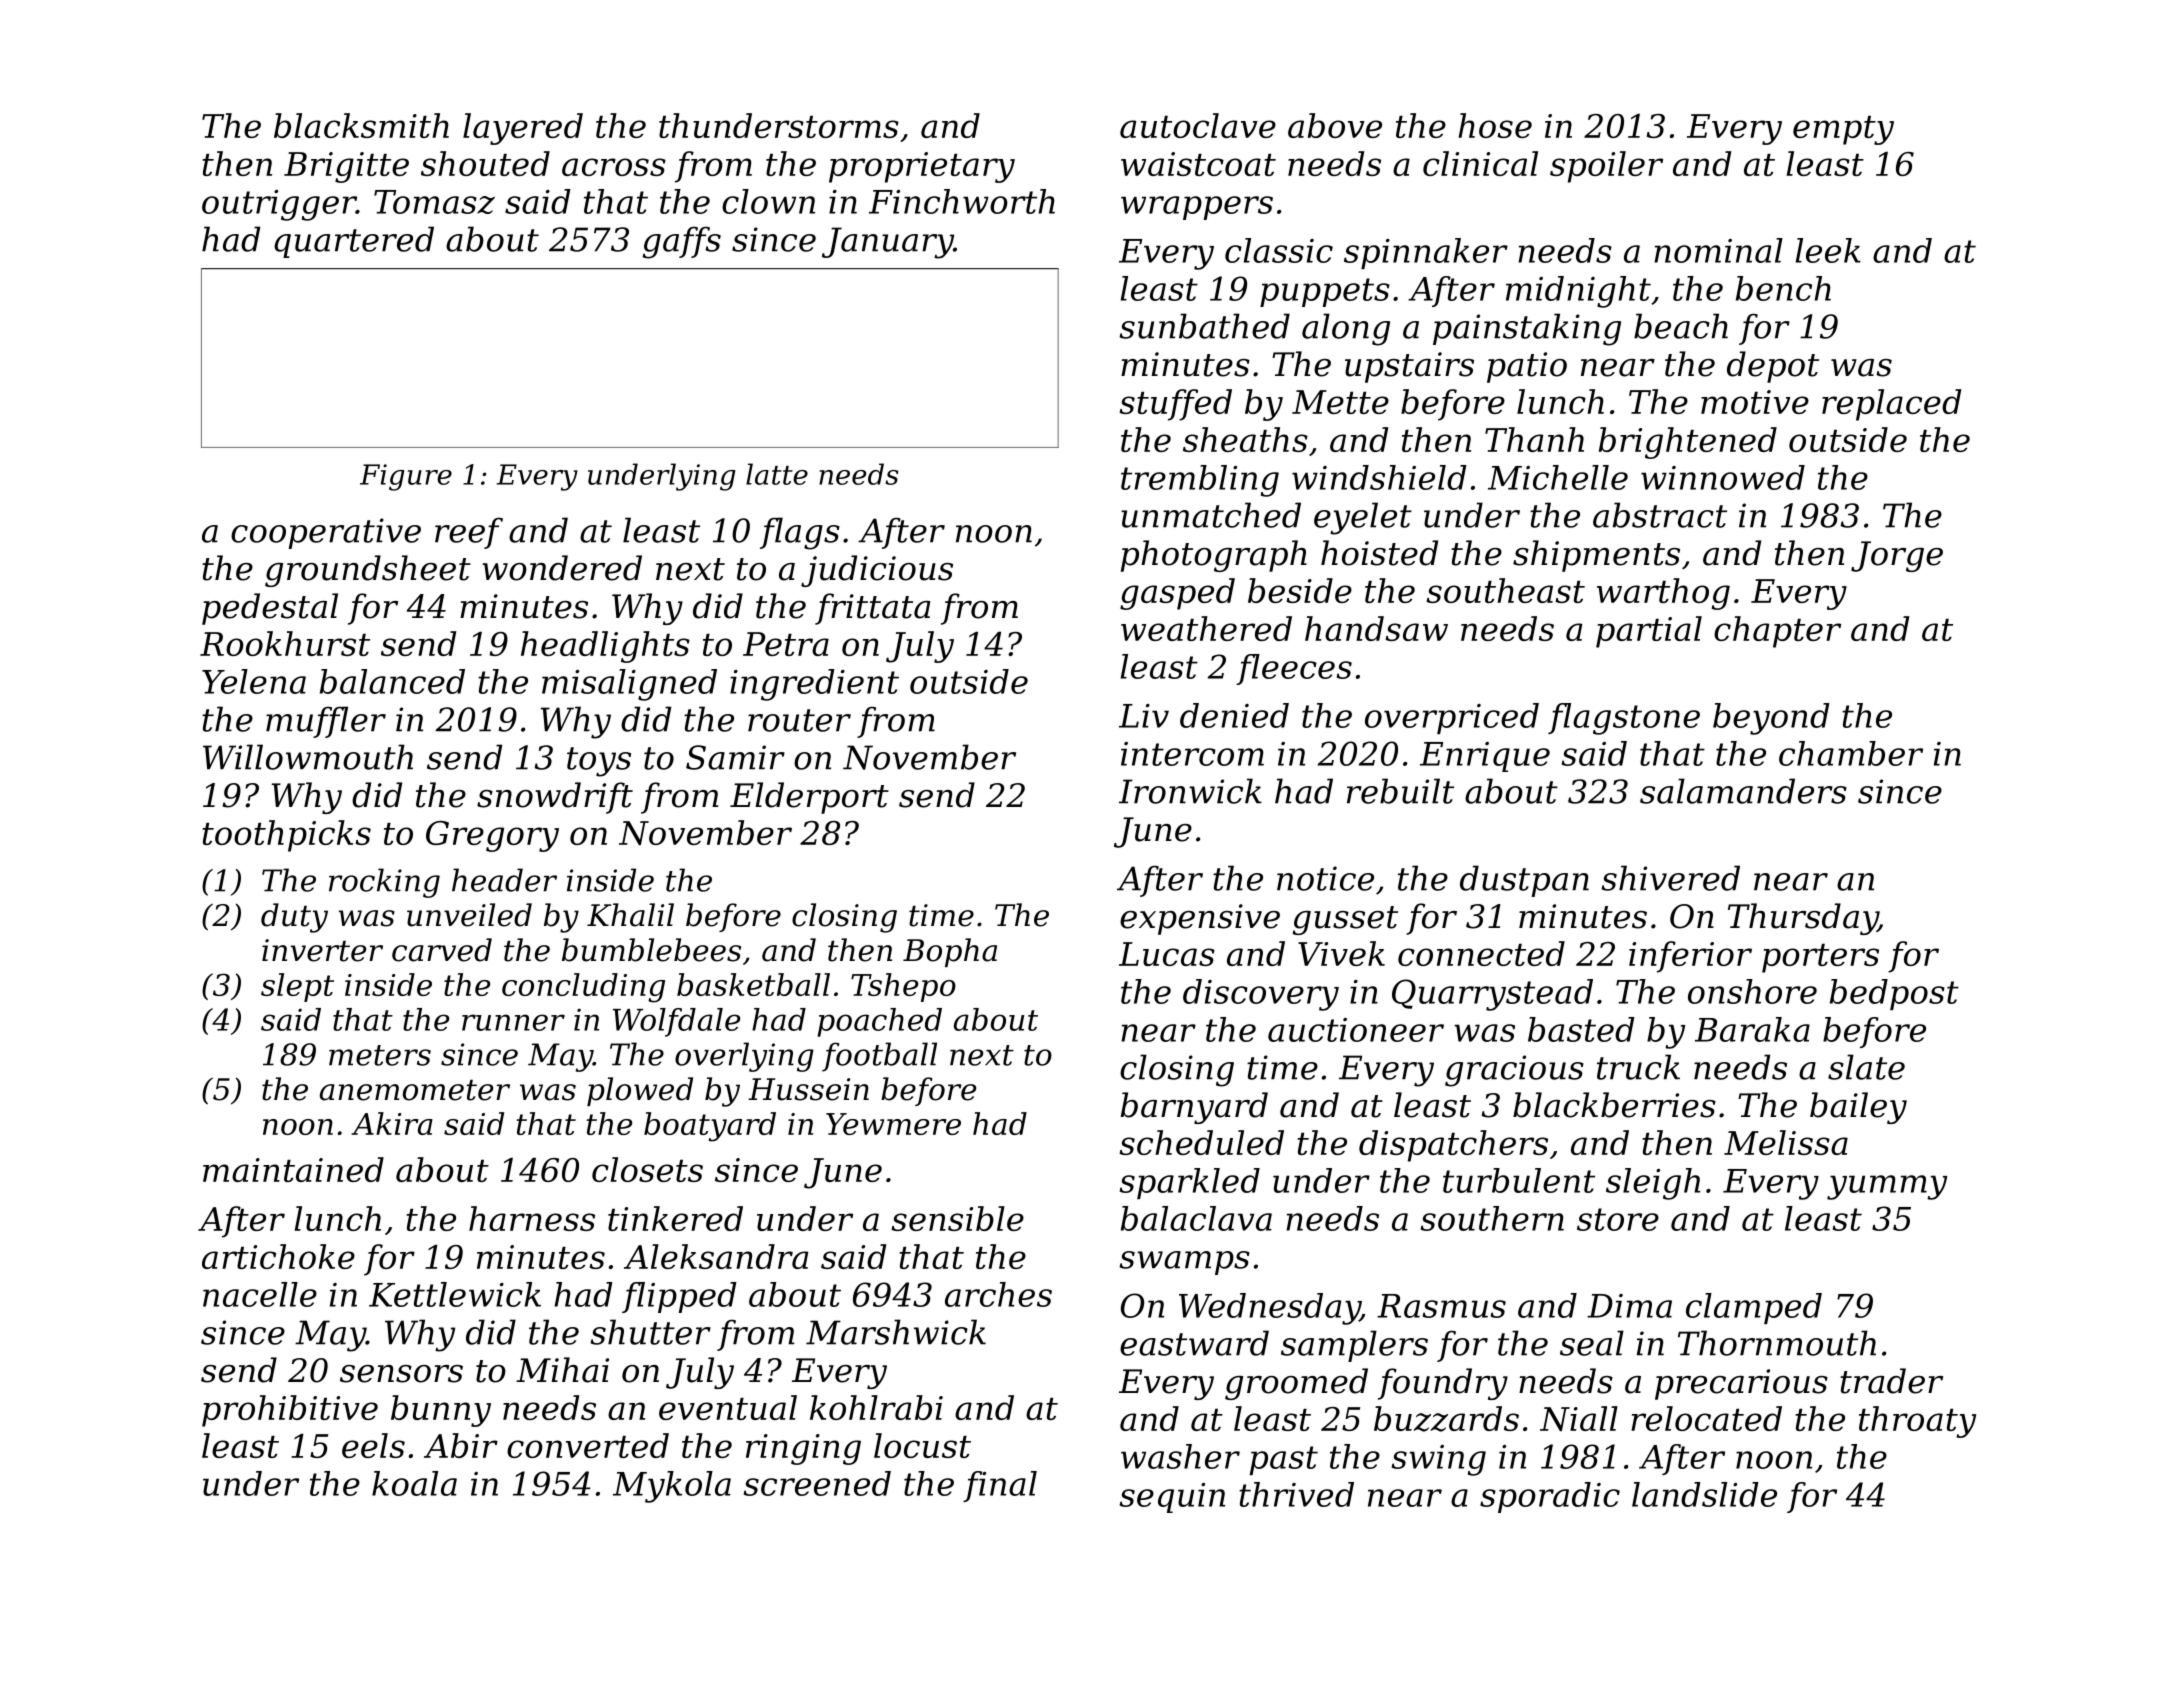  Describe the element at coordinates (1200, 481) in the screenshot. I see `trembling` at that location.
